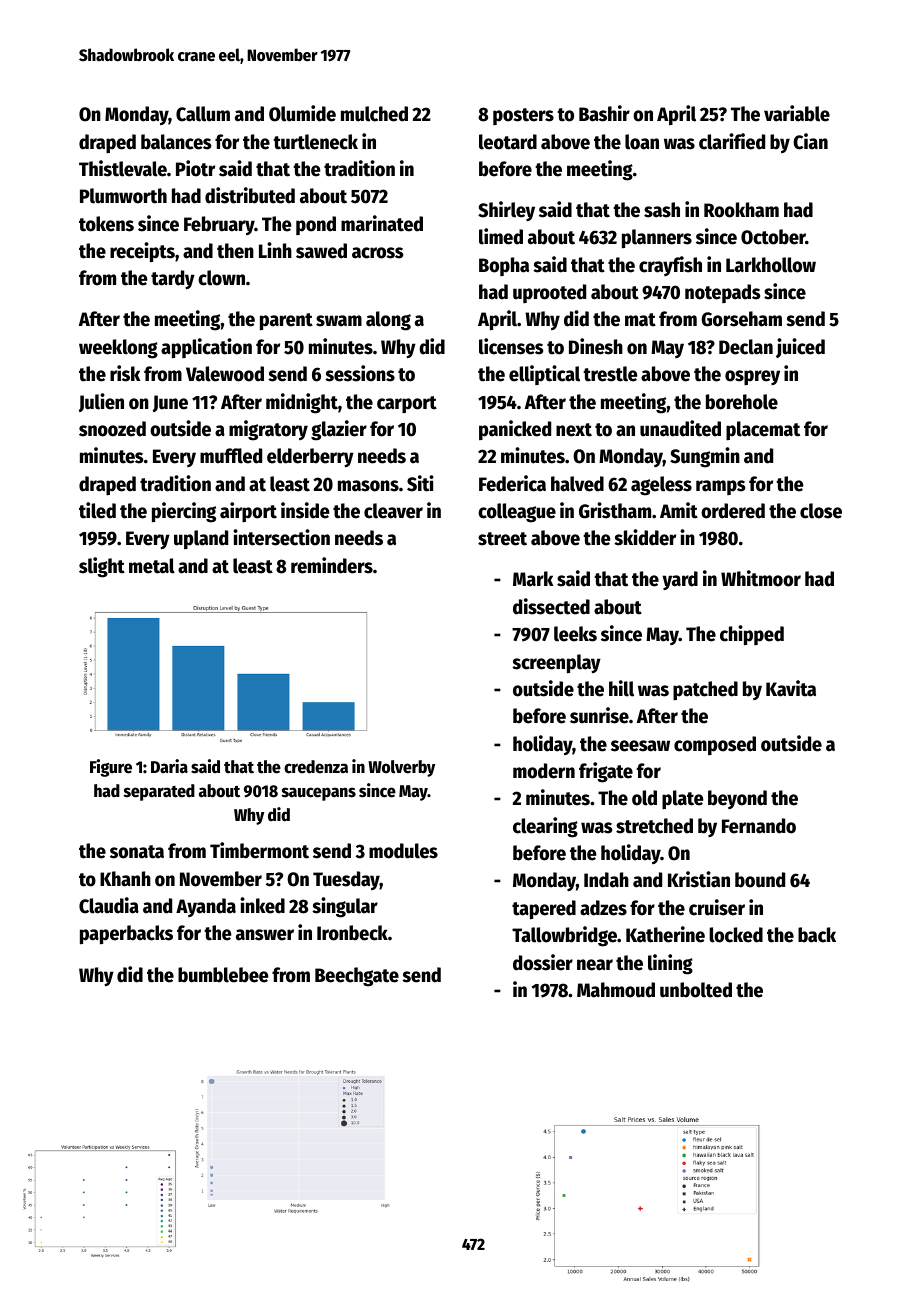 The width and height of the document is (924, 1311). Describe the element at coordinates (169, 766) in the document. I see `Daria` at that location.
